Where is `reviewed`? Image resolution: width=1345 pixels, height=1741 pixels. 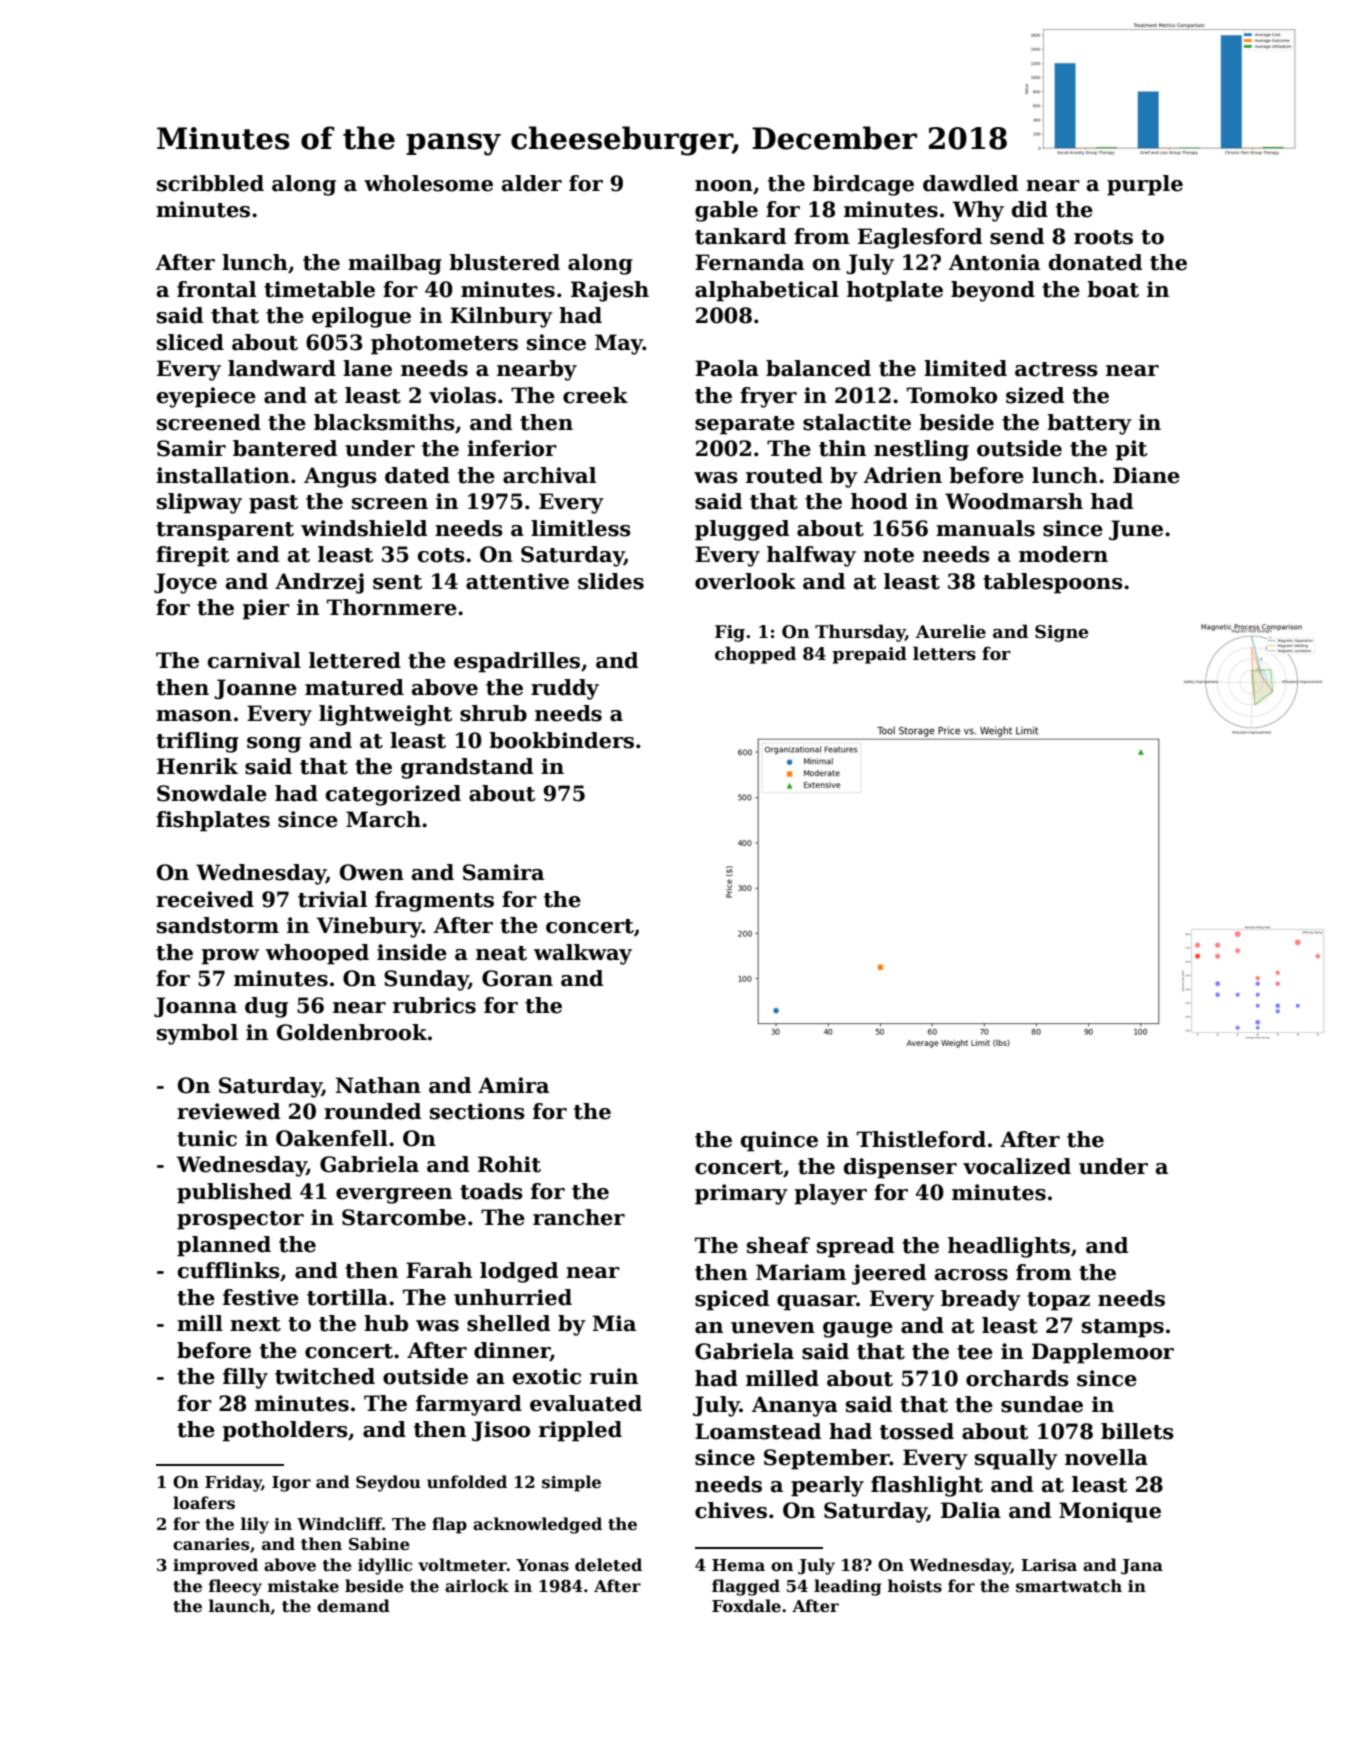 reviewed is located at coordinates (228, 1111).
